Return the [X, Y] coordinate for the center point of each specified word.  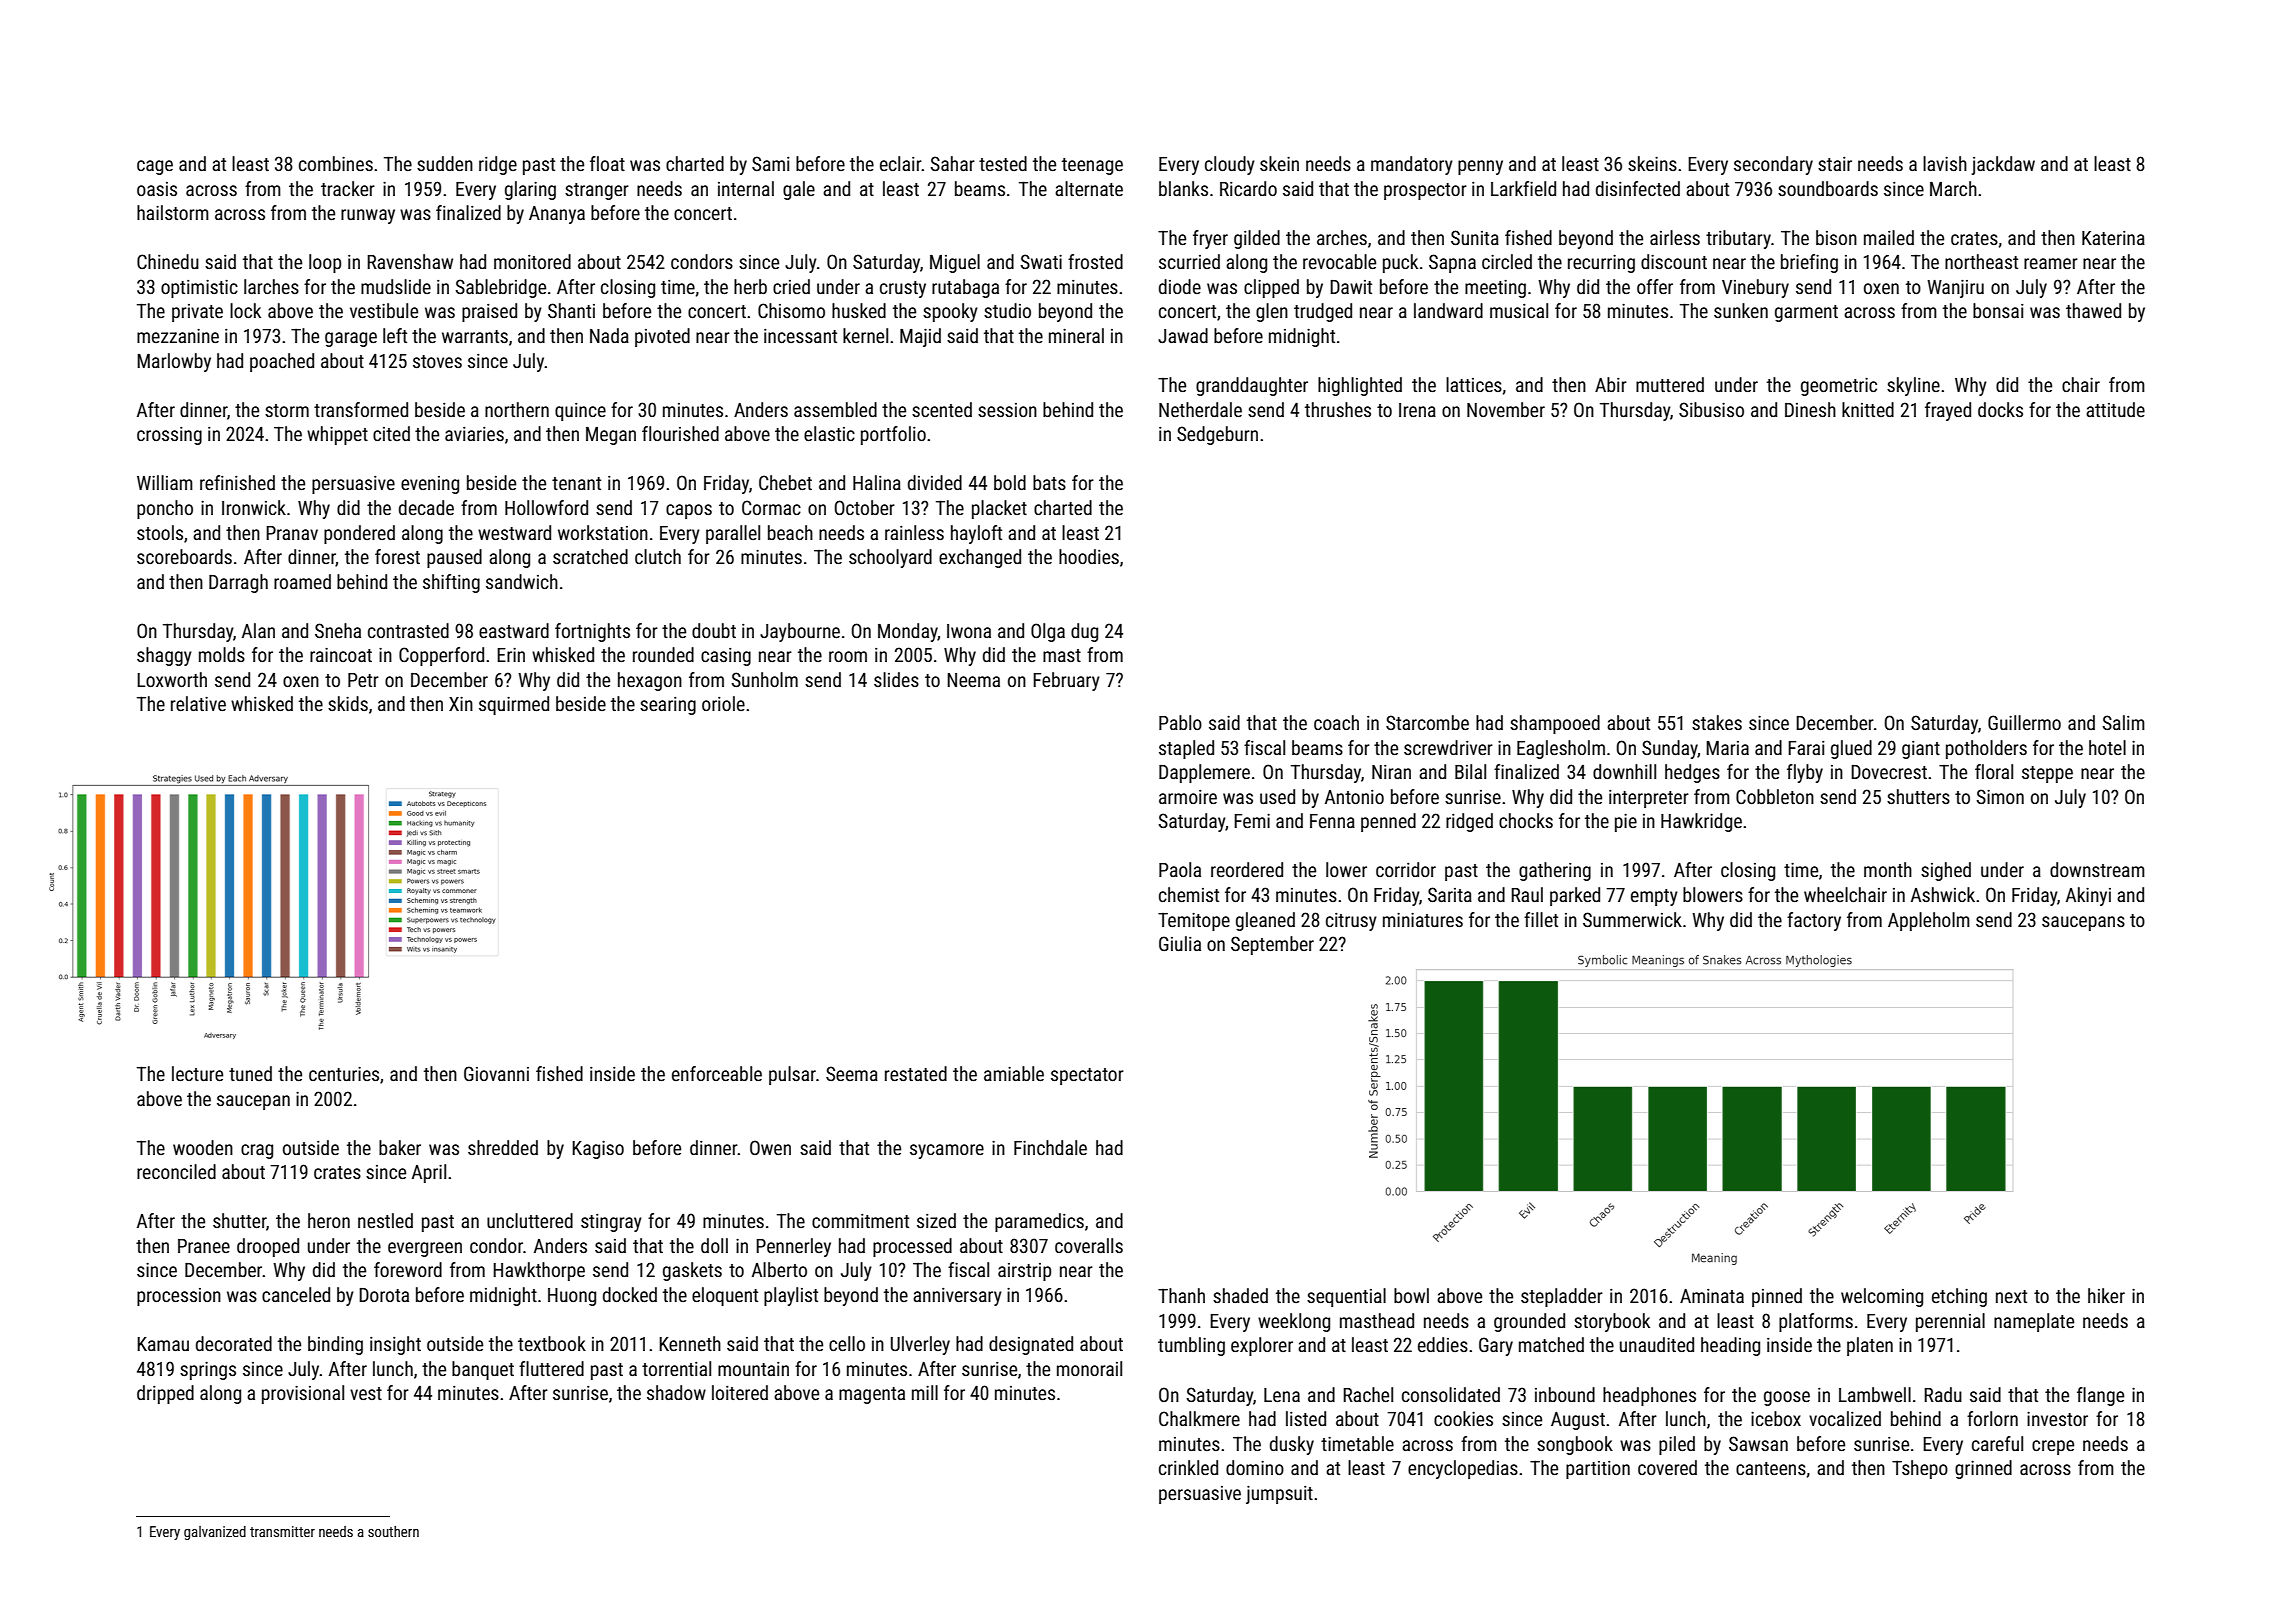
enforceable [717, 1073]
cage [155, 167]
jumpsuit [1279, 1495]
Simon [2000, 796]
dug [1084, 632]
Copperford [441, 656]
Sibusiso [1711, 409]
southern [393, 1531]
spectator [1087, 1076]
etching [1959, 1297]
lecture [197, 1073]
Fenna [1332, 821]
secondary [1773, 165]
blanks [1183, 188]
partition [1598, 1470]
